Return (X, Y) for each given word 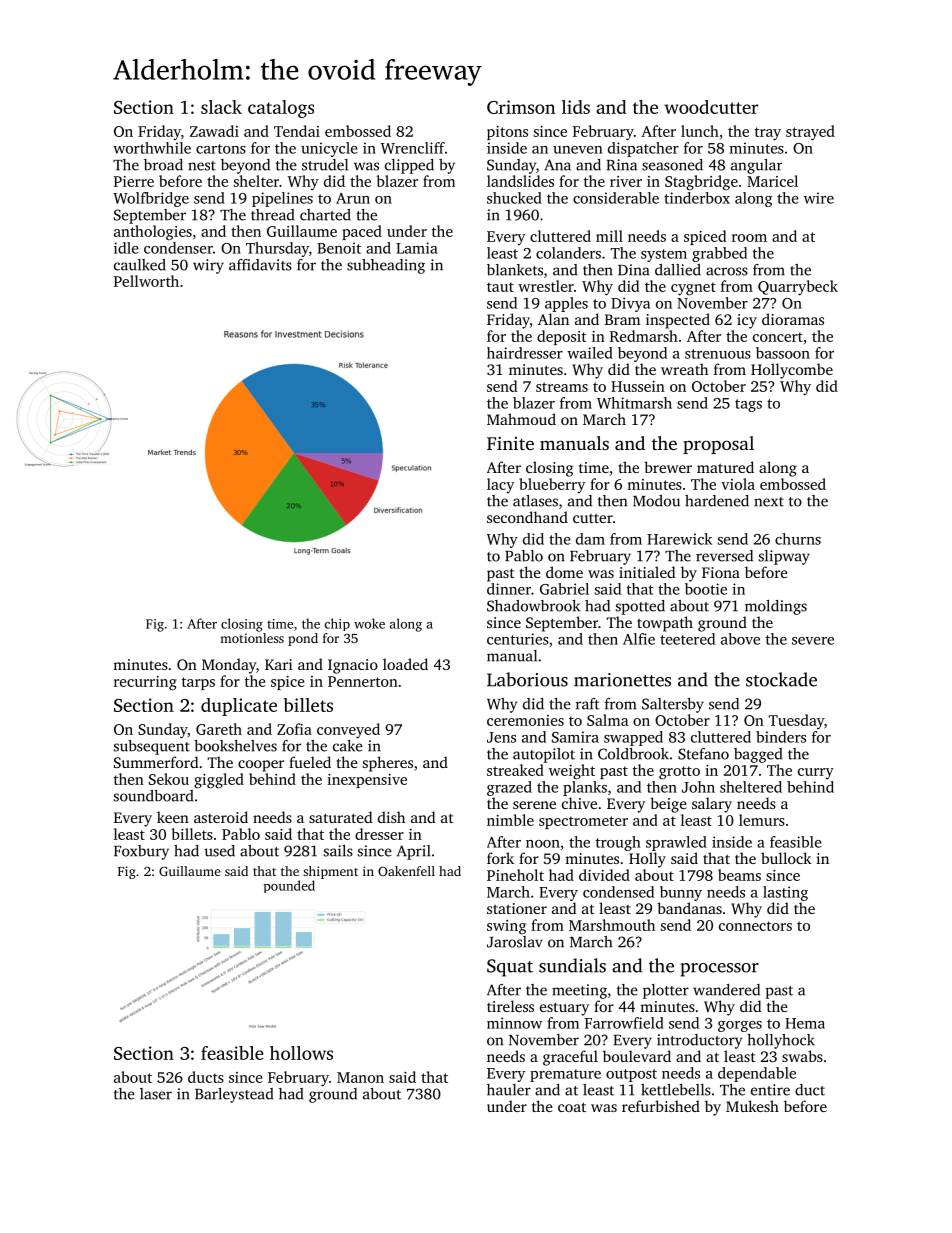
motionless (252, 638)
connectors (755, 926)
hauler (509, 1090)
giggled (219, 781)
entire (770, 1090)
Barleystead (234, 1095)
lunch (700, 131)
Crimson (521, 107)
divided (604, 875)
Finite (510, 443)
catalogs (281, 109)
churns (798, 539)
